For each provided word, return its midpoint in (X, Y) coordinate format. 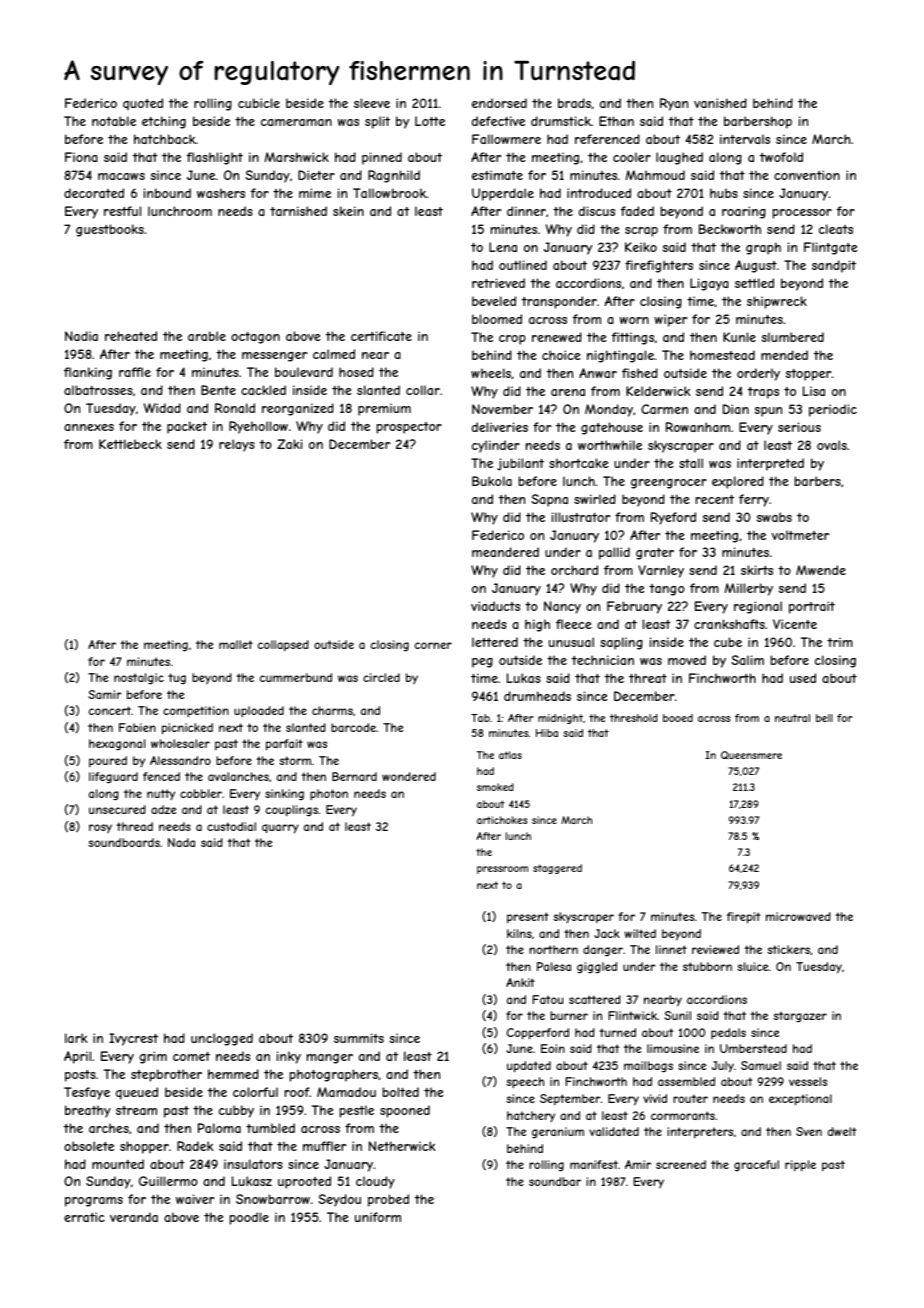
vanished (720, 103)
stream (136, 1110)
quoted (143, 104)
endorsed (499, 103)
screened (681, 1164)
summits (359, 1038)
